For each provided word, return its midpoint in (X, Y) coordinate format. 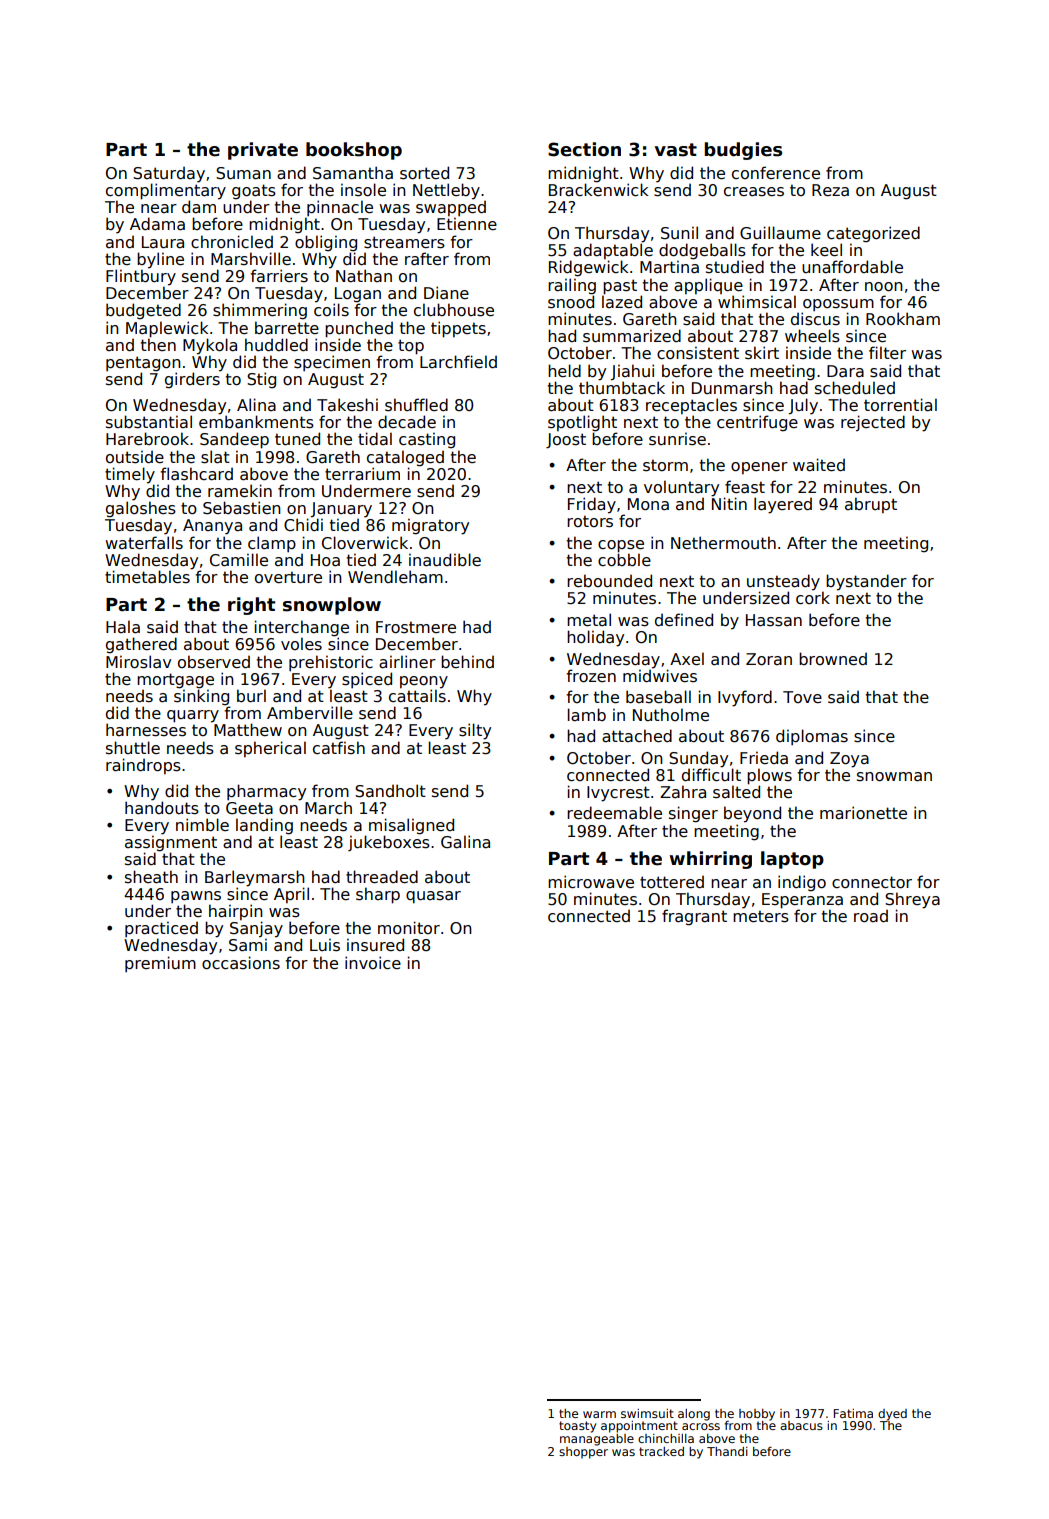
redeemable (614, 813)
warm (599, 1414)
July (803, 406)
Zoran (769, 659)
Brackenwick (598, 190)
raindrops (143, 766)
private (263, 151)
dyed (892, 1415)
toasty (577, 1427)
